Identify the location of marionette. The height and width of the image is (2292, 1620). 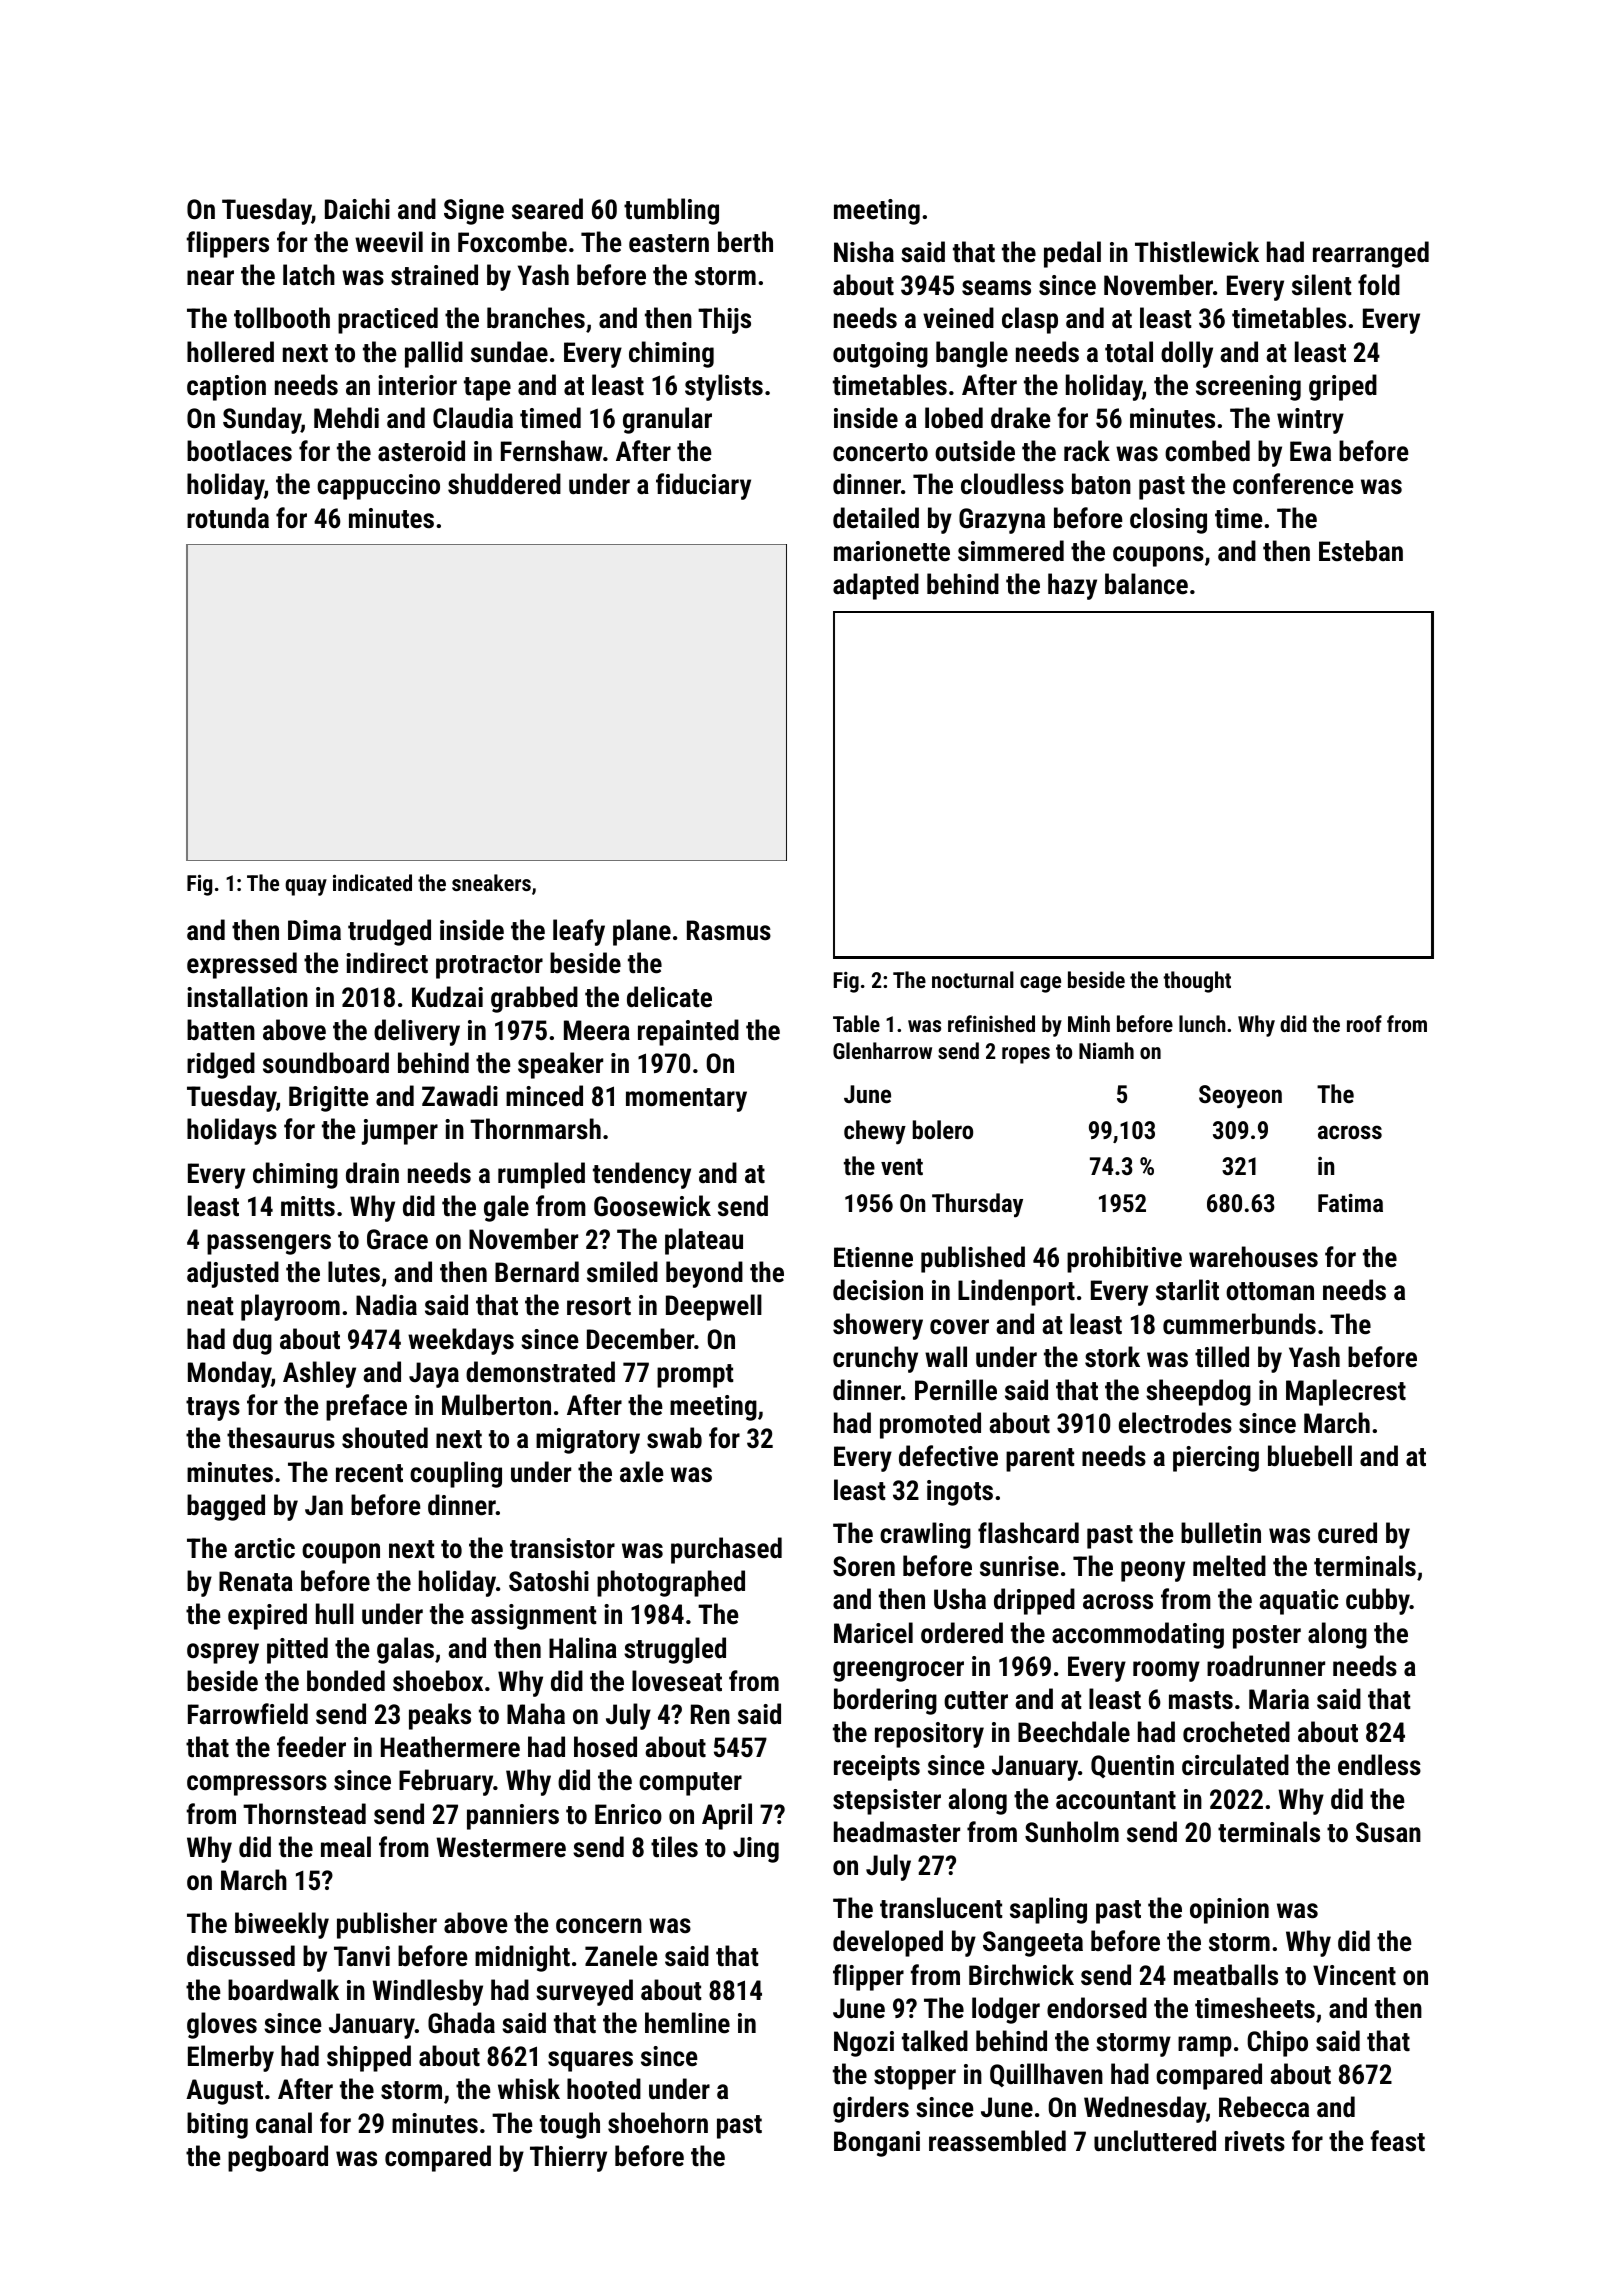
(892, 551).
